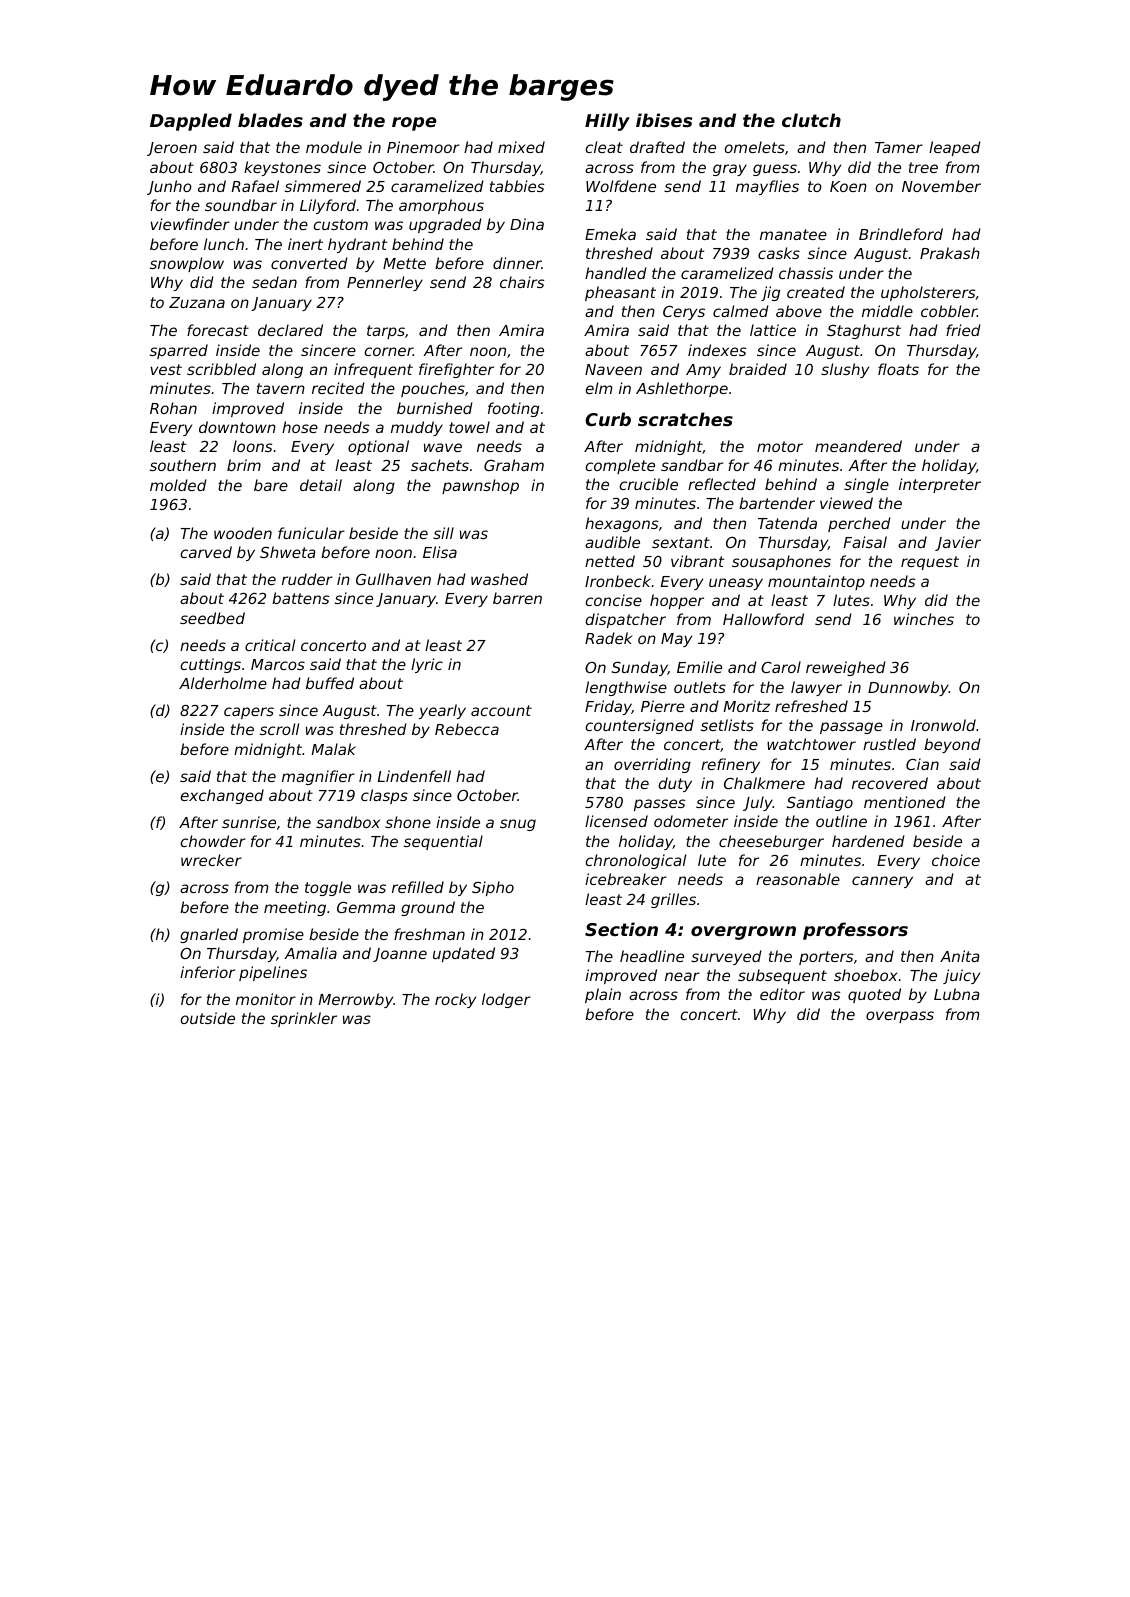 The height and width of the screenshot is (1597, 1130). Describe the element at coordinates (206, 552) in the screenshot. I see `carved` at that location.
